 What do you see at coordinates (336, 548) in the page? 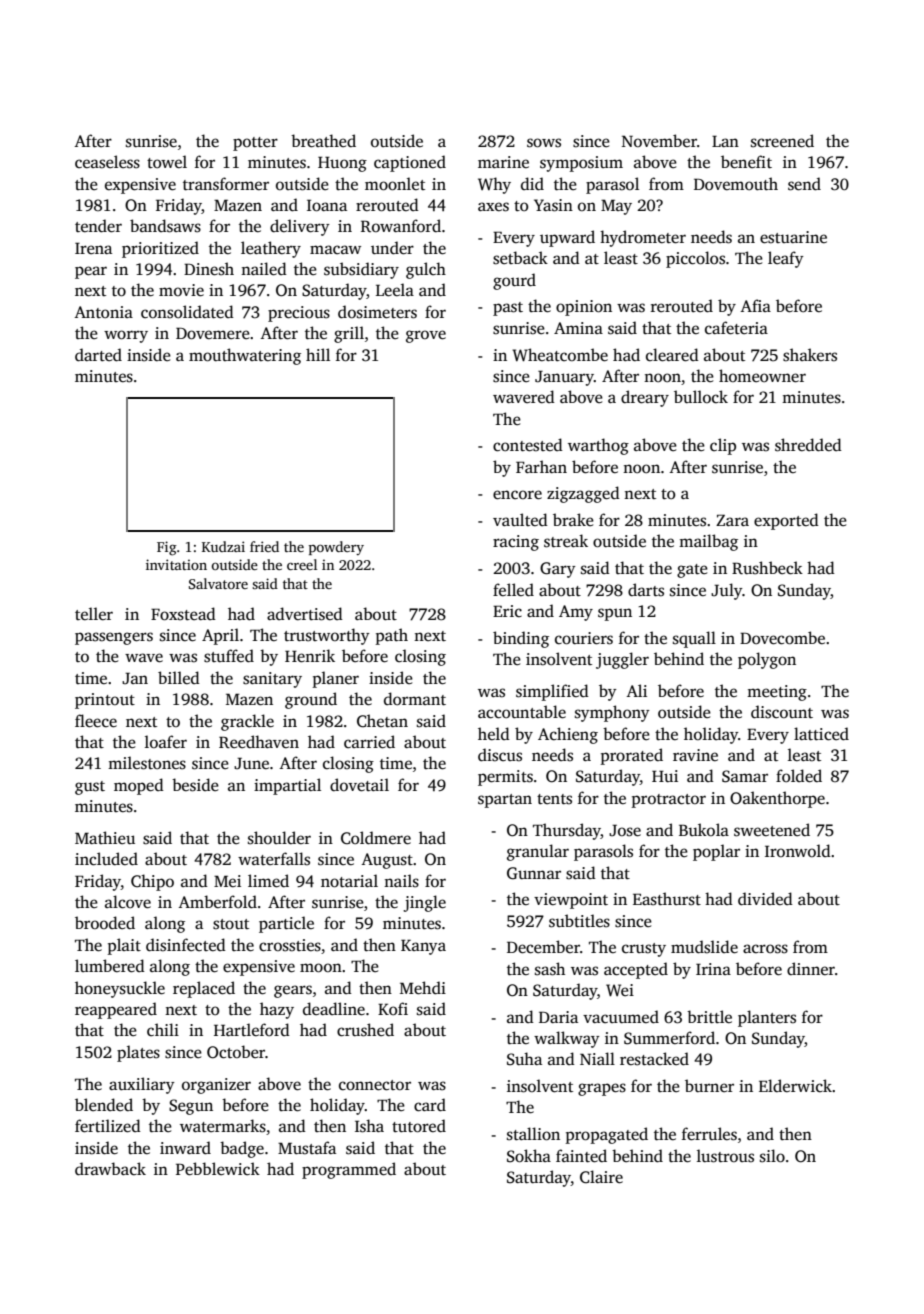
I see `powdery` at bounding box center [336, 548].
